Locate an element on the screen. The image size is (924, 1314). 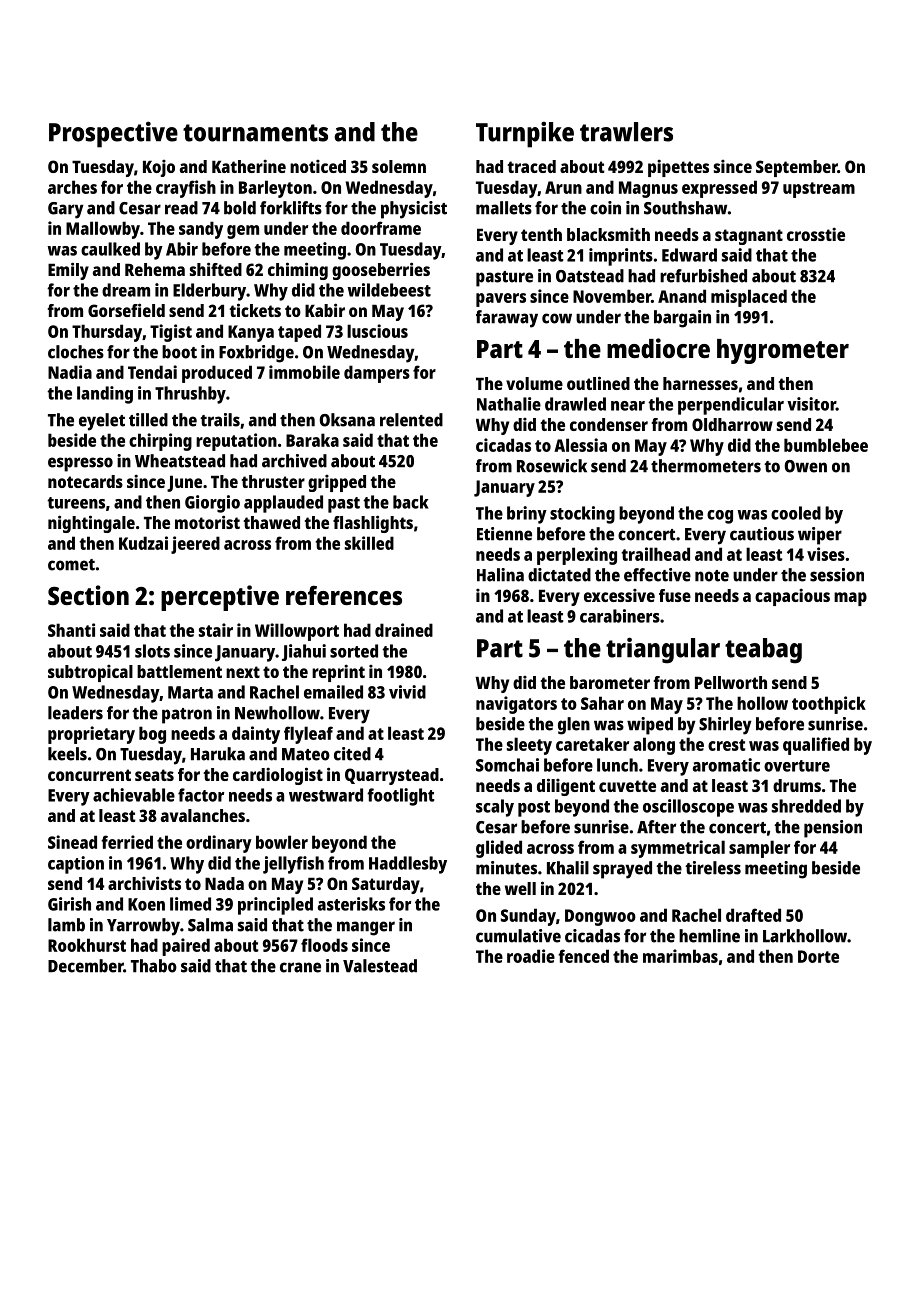
Nada is located at coordinates (224, 883).
